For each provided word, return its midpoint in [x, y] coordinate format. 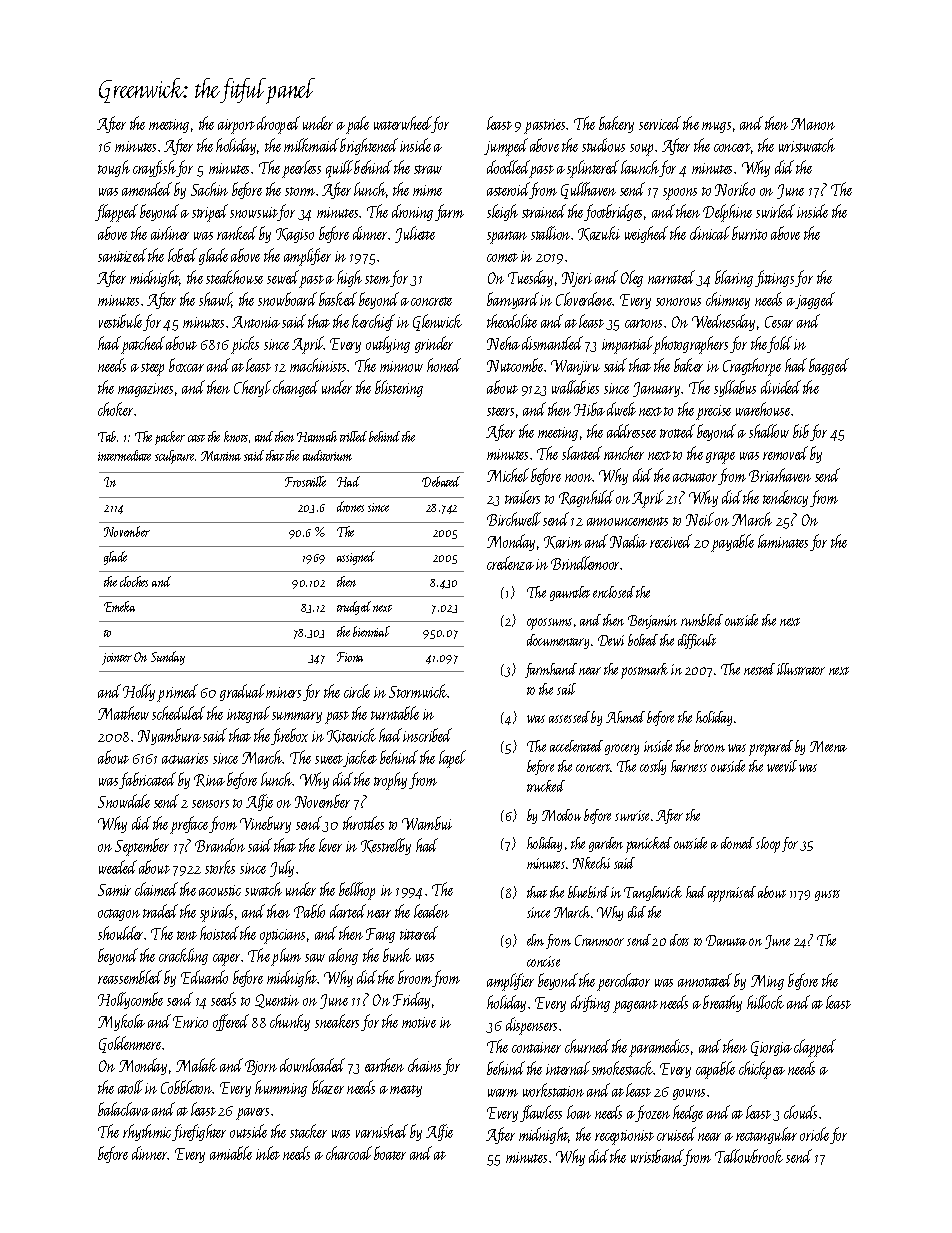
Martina [221, 456]
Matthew [123, 713]
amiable [231, 1153]
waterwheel [403, 124]
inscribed [427, 735]
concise [543, 961]
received [671, 541]
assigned [356, 558]
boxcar [186, 365]
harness [689, 766]
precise [713, 412]
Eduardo [204, 977]
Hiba [589, 409]
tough [114, 168]
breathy [722, 1003]
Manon [813, 124]
